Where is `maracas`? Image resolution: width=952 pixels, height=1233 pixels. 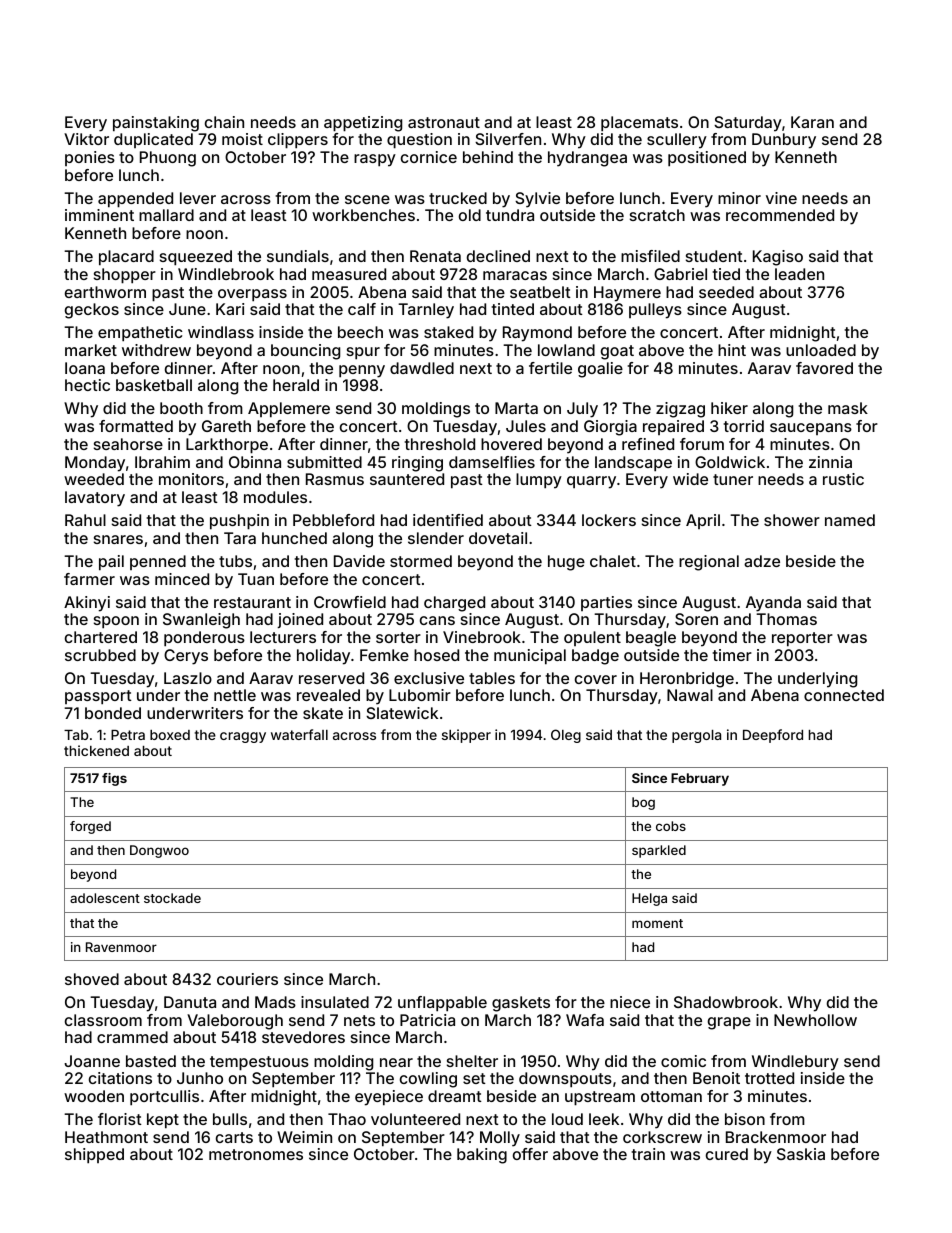
maracas is located at coordinates (515, 275).
